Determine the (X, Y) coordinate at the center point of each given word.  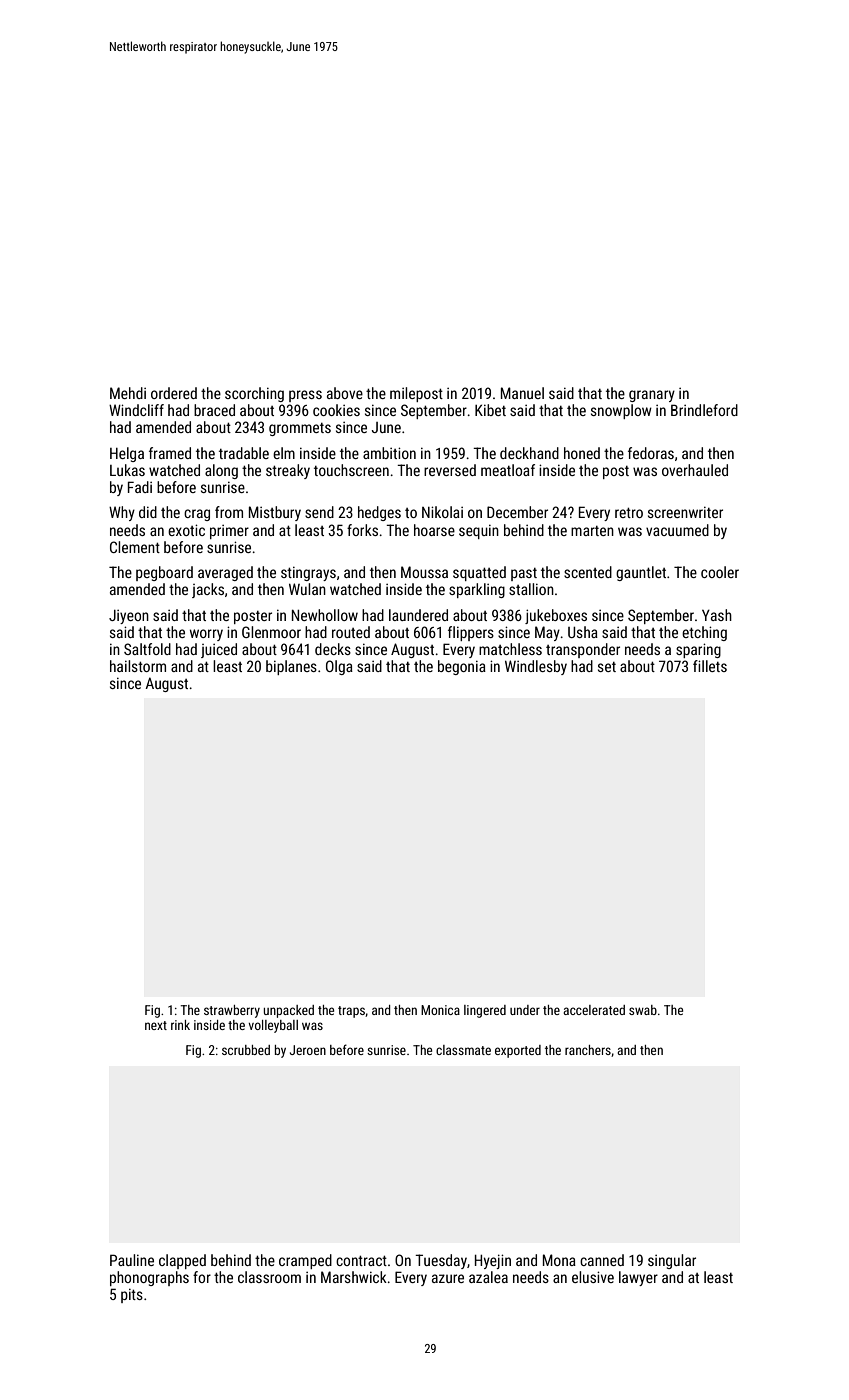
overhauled (695, 470)
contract (361, 1261)
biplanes (291, 667)
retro (629, 513)
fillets (710, 666)
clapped (182, 1261)
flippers (471, 633)
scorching (254, 394)
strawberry (232, 1011)
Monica (440, 1010)
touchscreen (351, 470)
